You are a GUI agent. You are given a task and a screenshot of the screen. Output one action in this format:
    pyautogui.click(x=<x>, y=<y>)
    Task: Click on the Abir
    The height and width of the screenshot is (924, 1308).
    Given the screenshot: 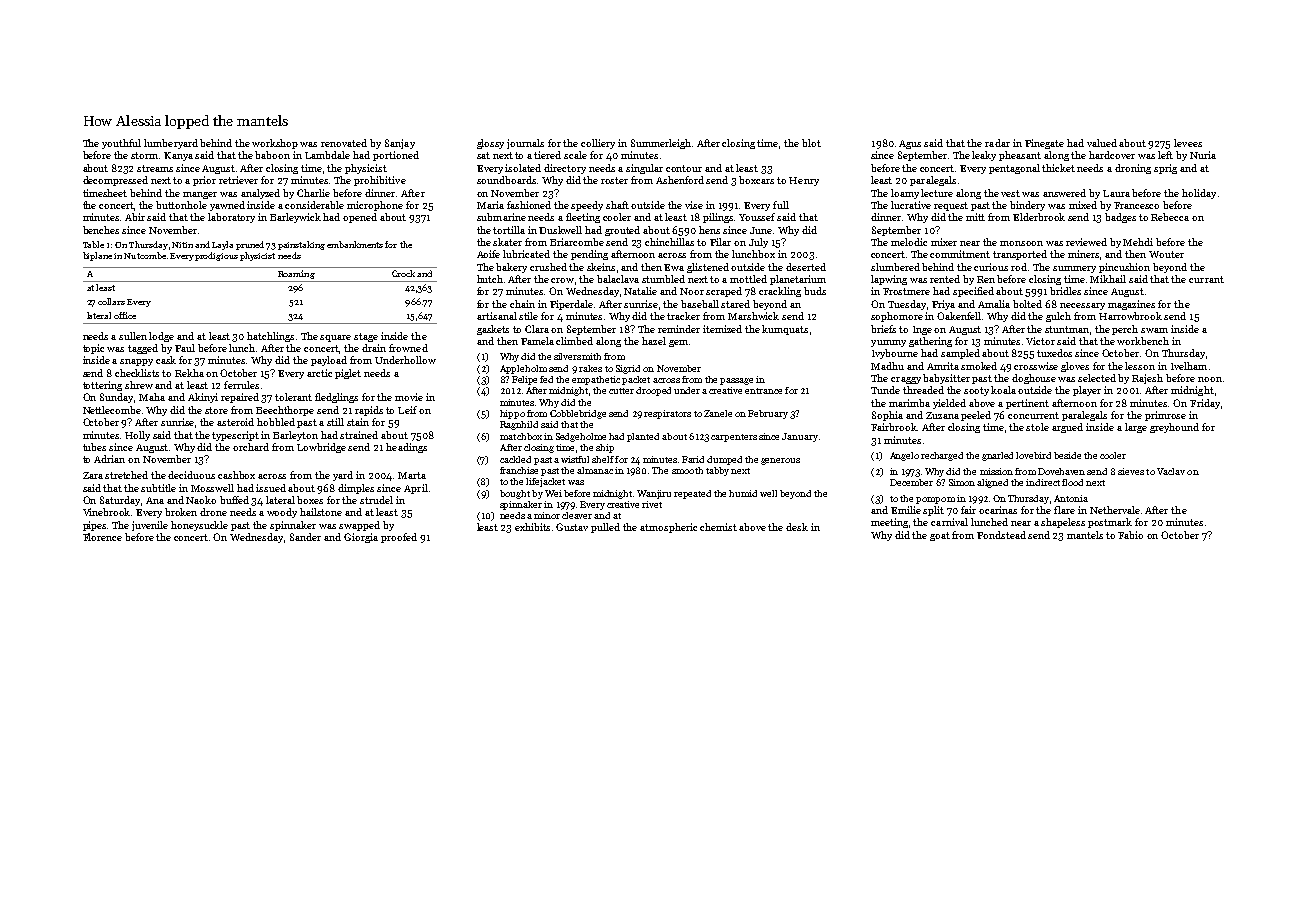 What is the action you would take?
    pyautogui.click(x=135, y=217)
